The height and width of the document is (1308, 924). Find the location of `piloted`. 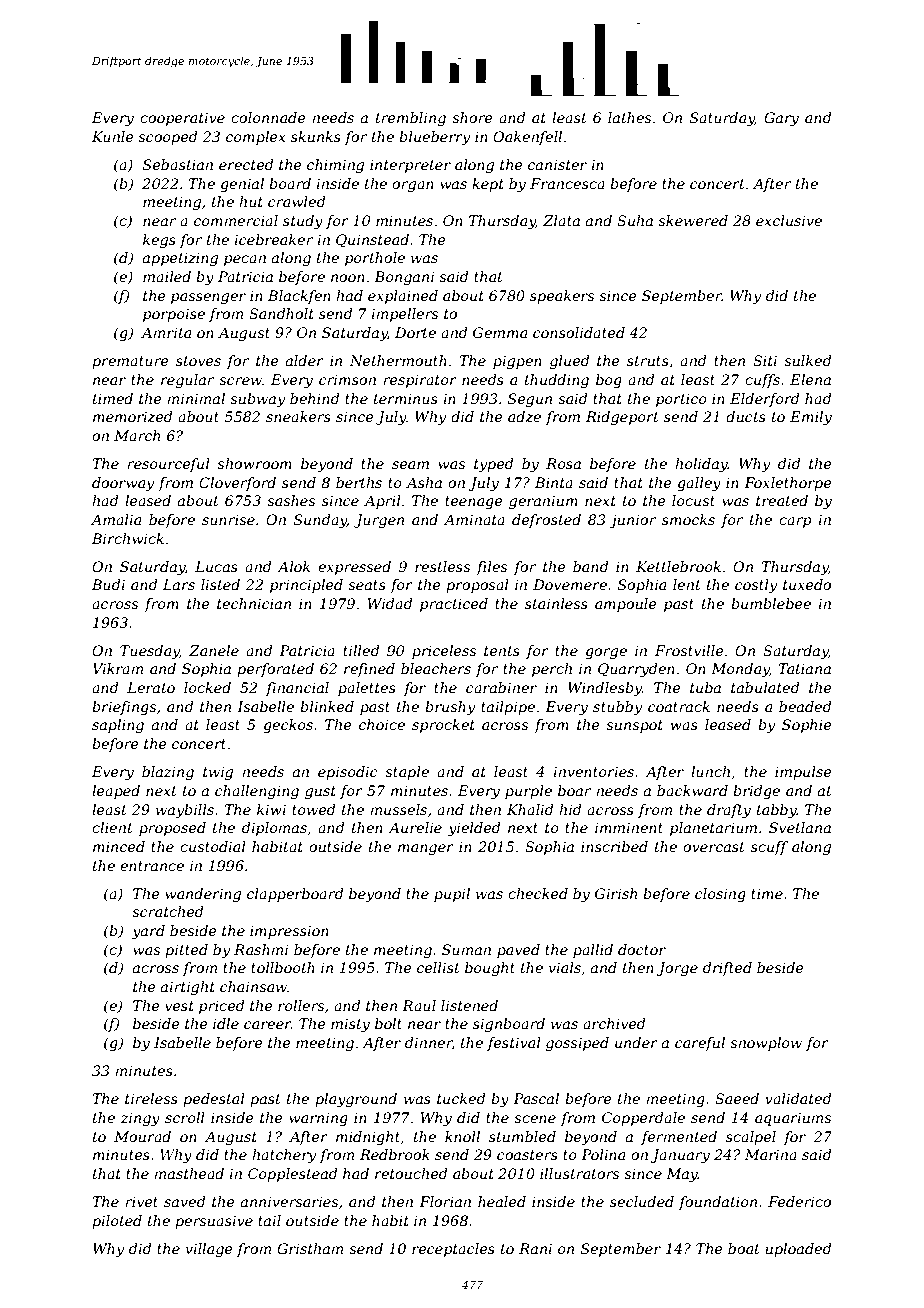

piloted is located at coordinates (117, 1222).
